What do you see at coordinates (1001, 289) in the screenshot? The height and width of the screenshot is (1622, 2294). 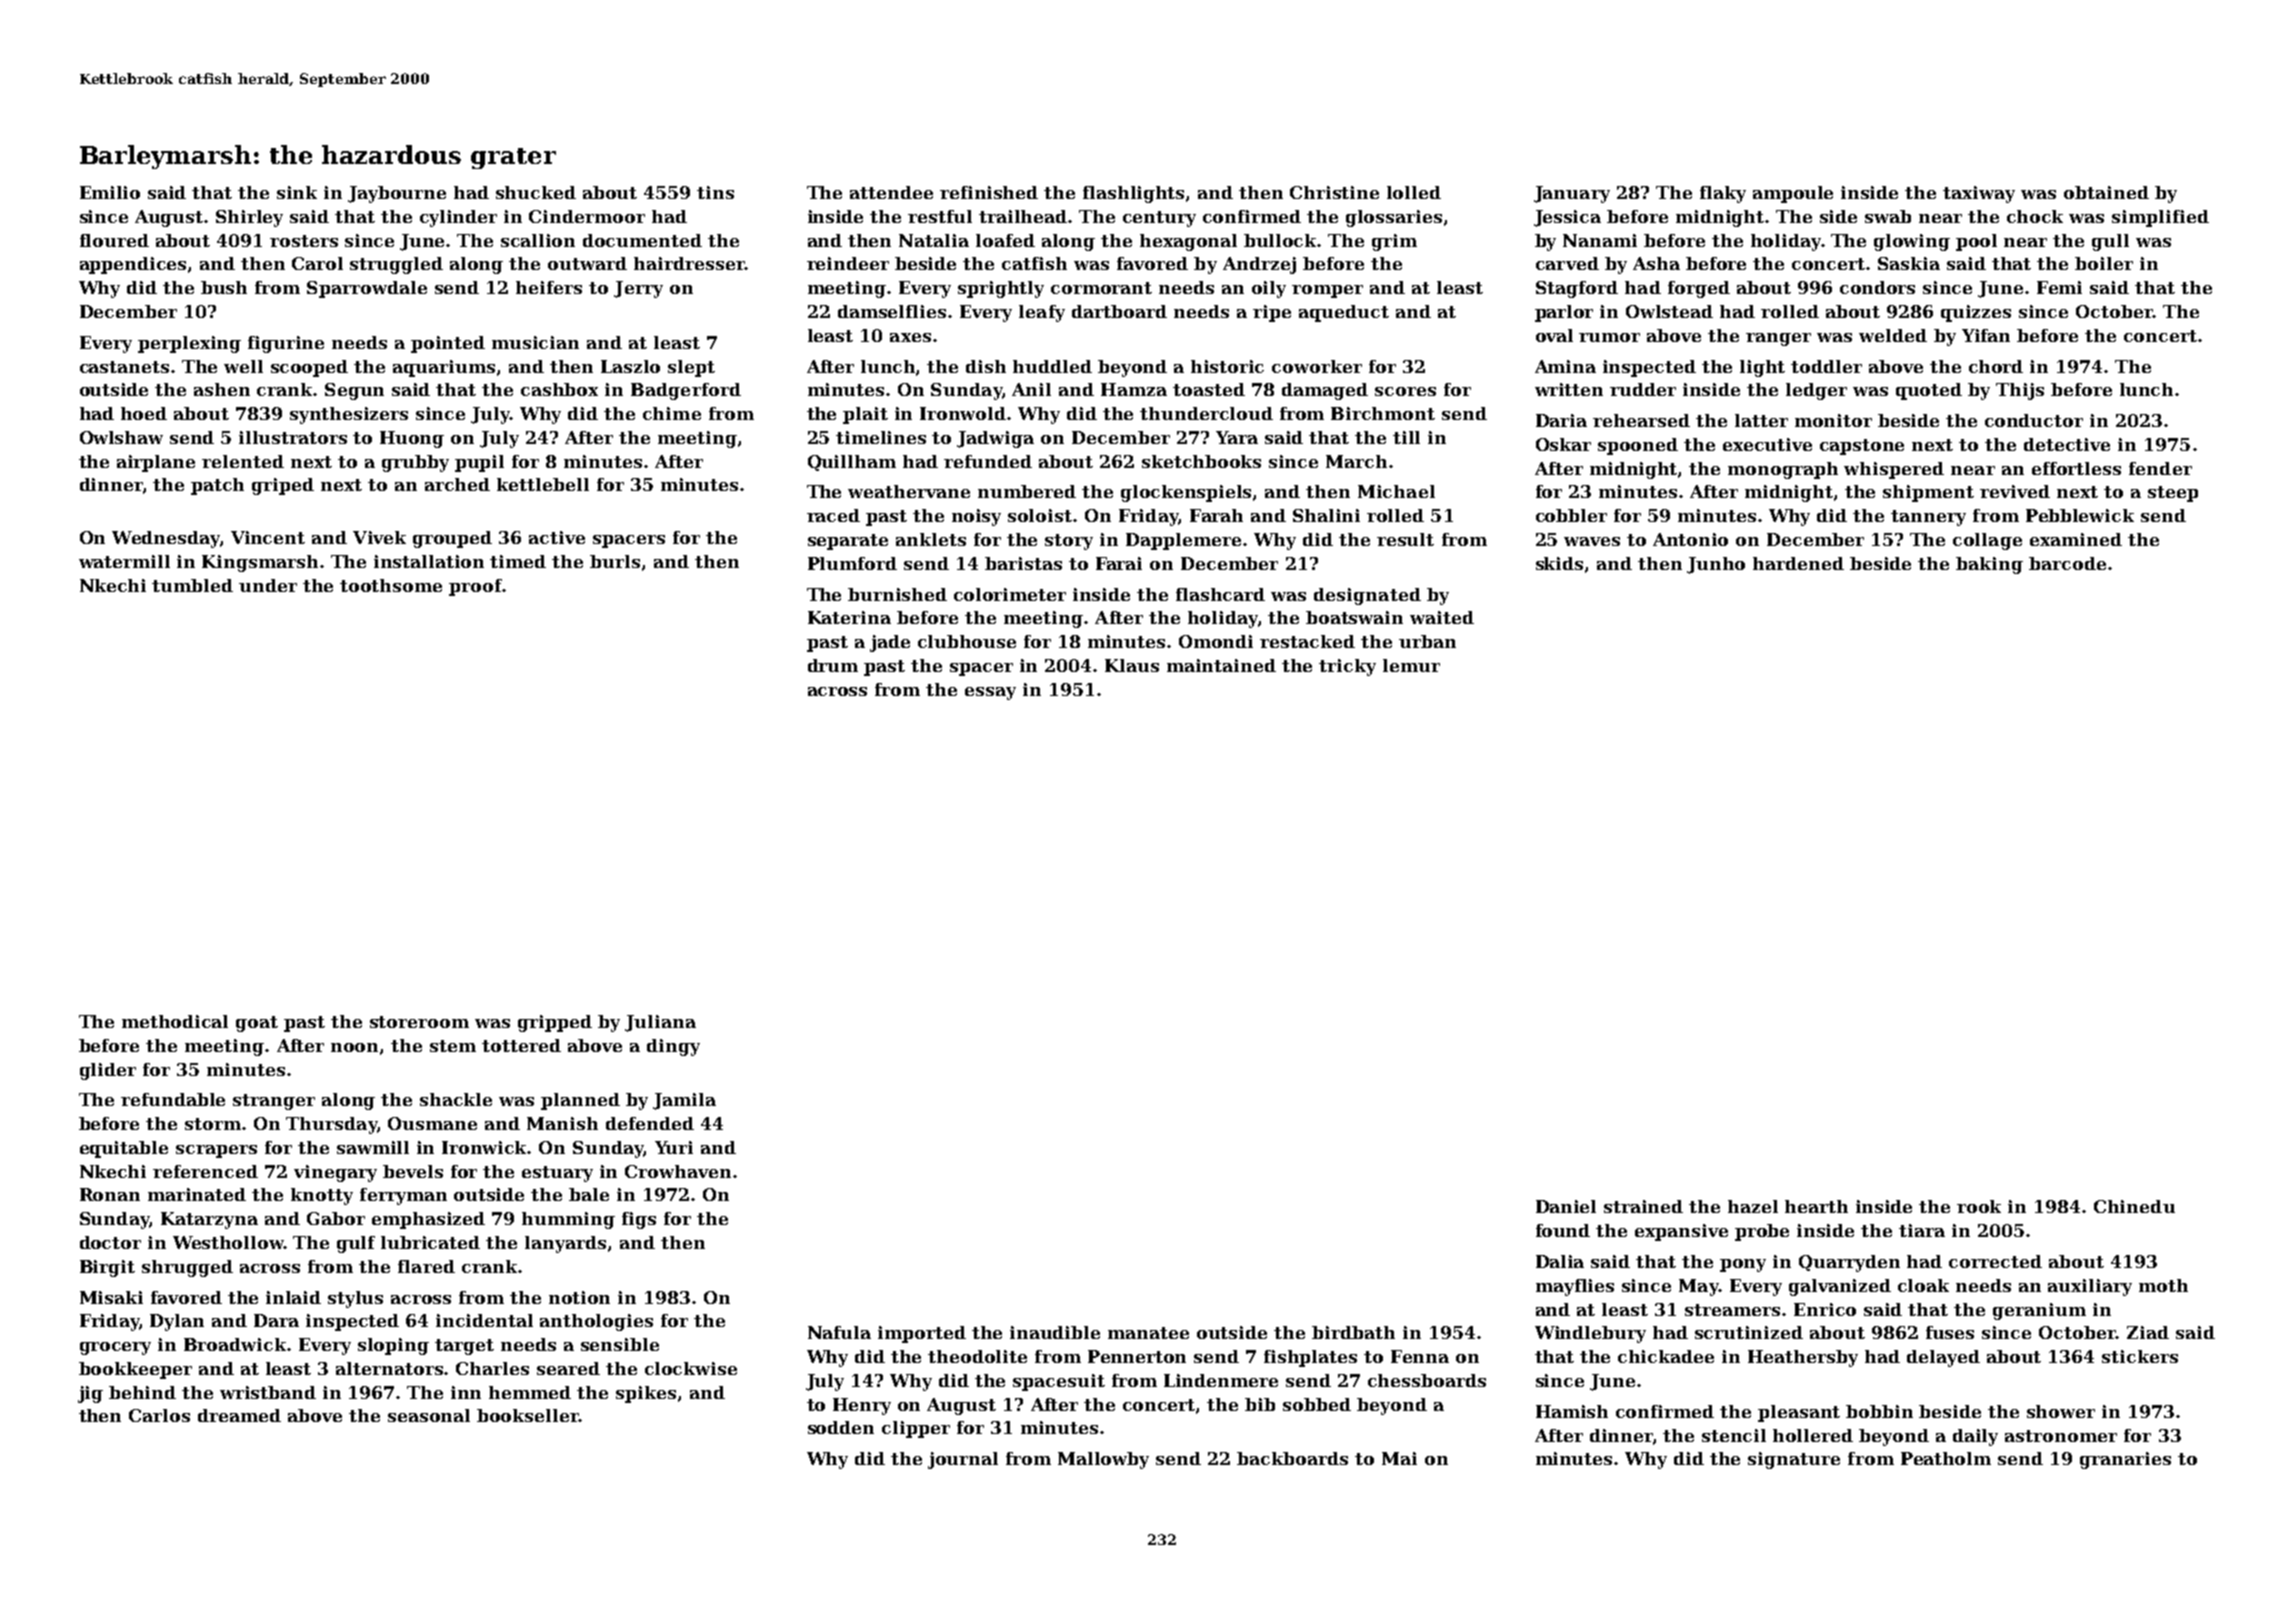 I see `sprightly` at bounding box center [1001, 289].
